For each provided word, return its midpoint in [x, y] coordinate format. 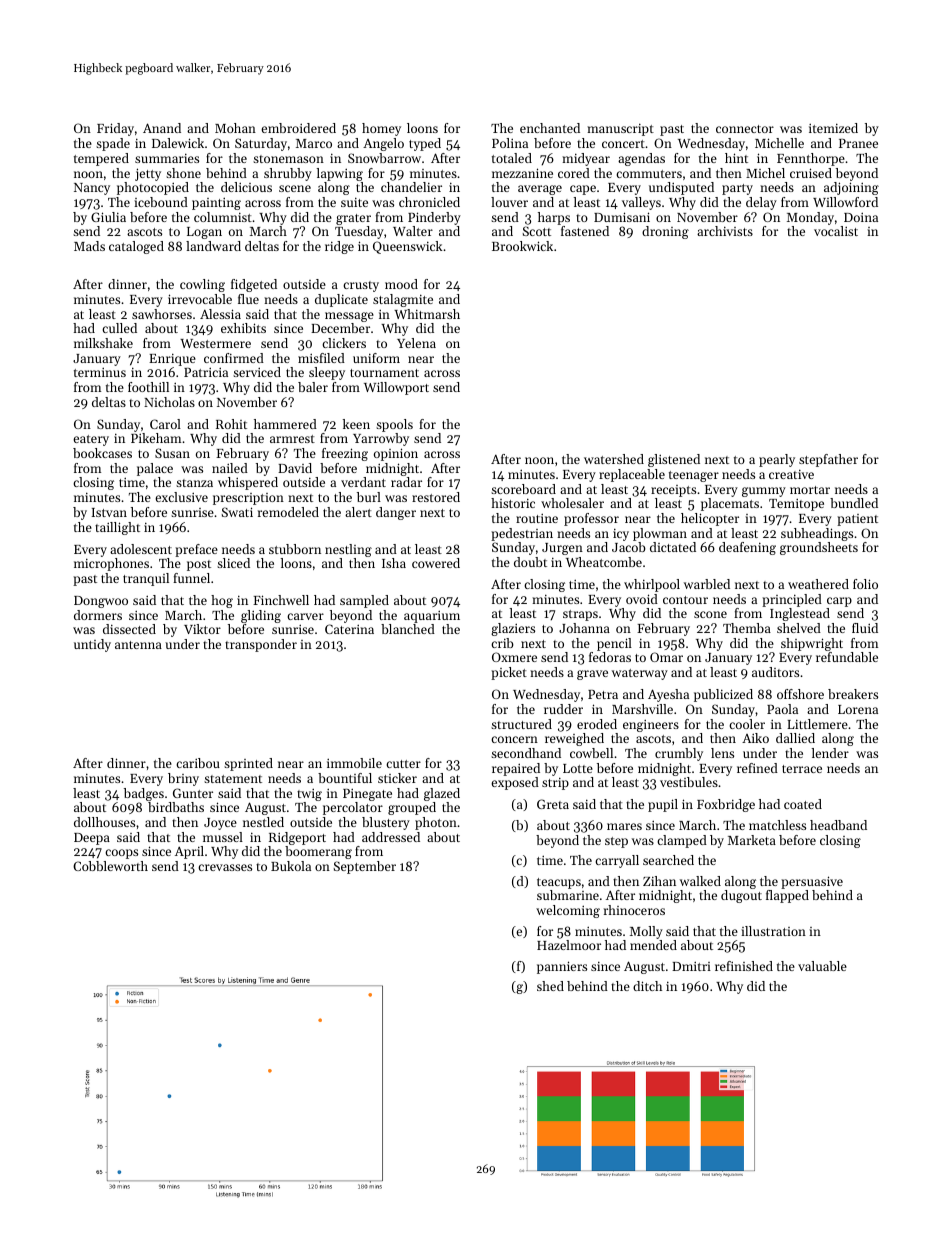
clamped [682, 841]
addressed [391, 837]
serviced [257, 372]
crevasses [225, 867]
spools [394, 425]
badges [144, 794]
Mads [89, 246]
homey [381, 129]
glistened [674, 460]
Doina [861, 217]
